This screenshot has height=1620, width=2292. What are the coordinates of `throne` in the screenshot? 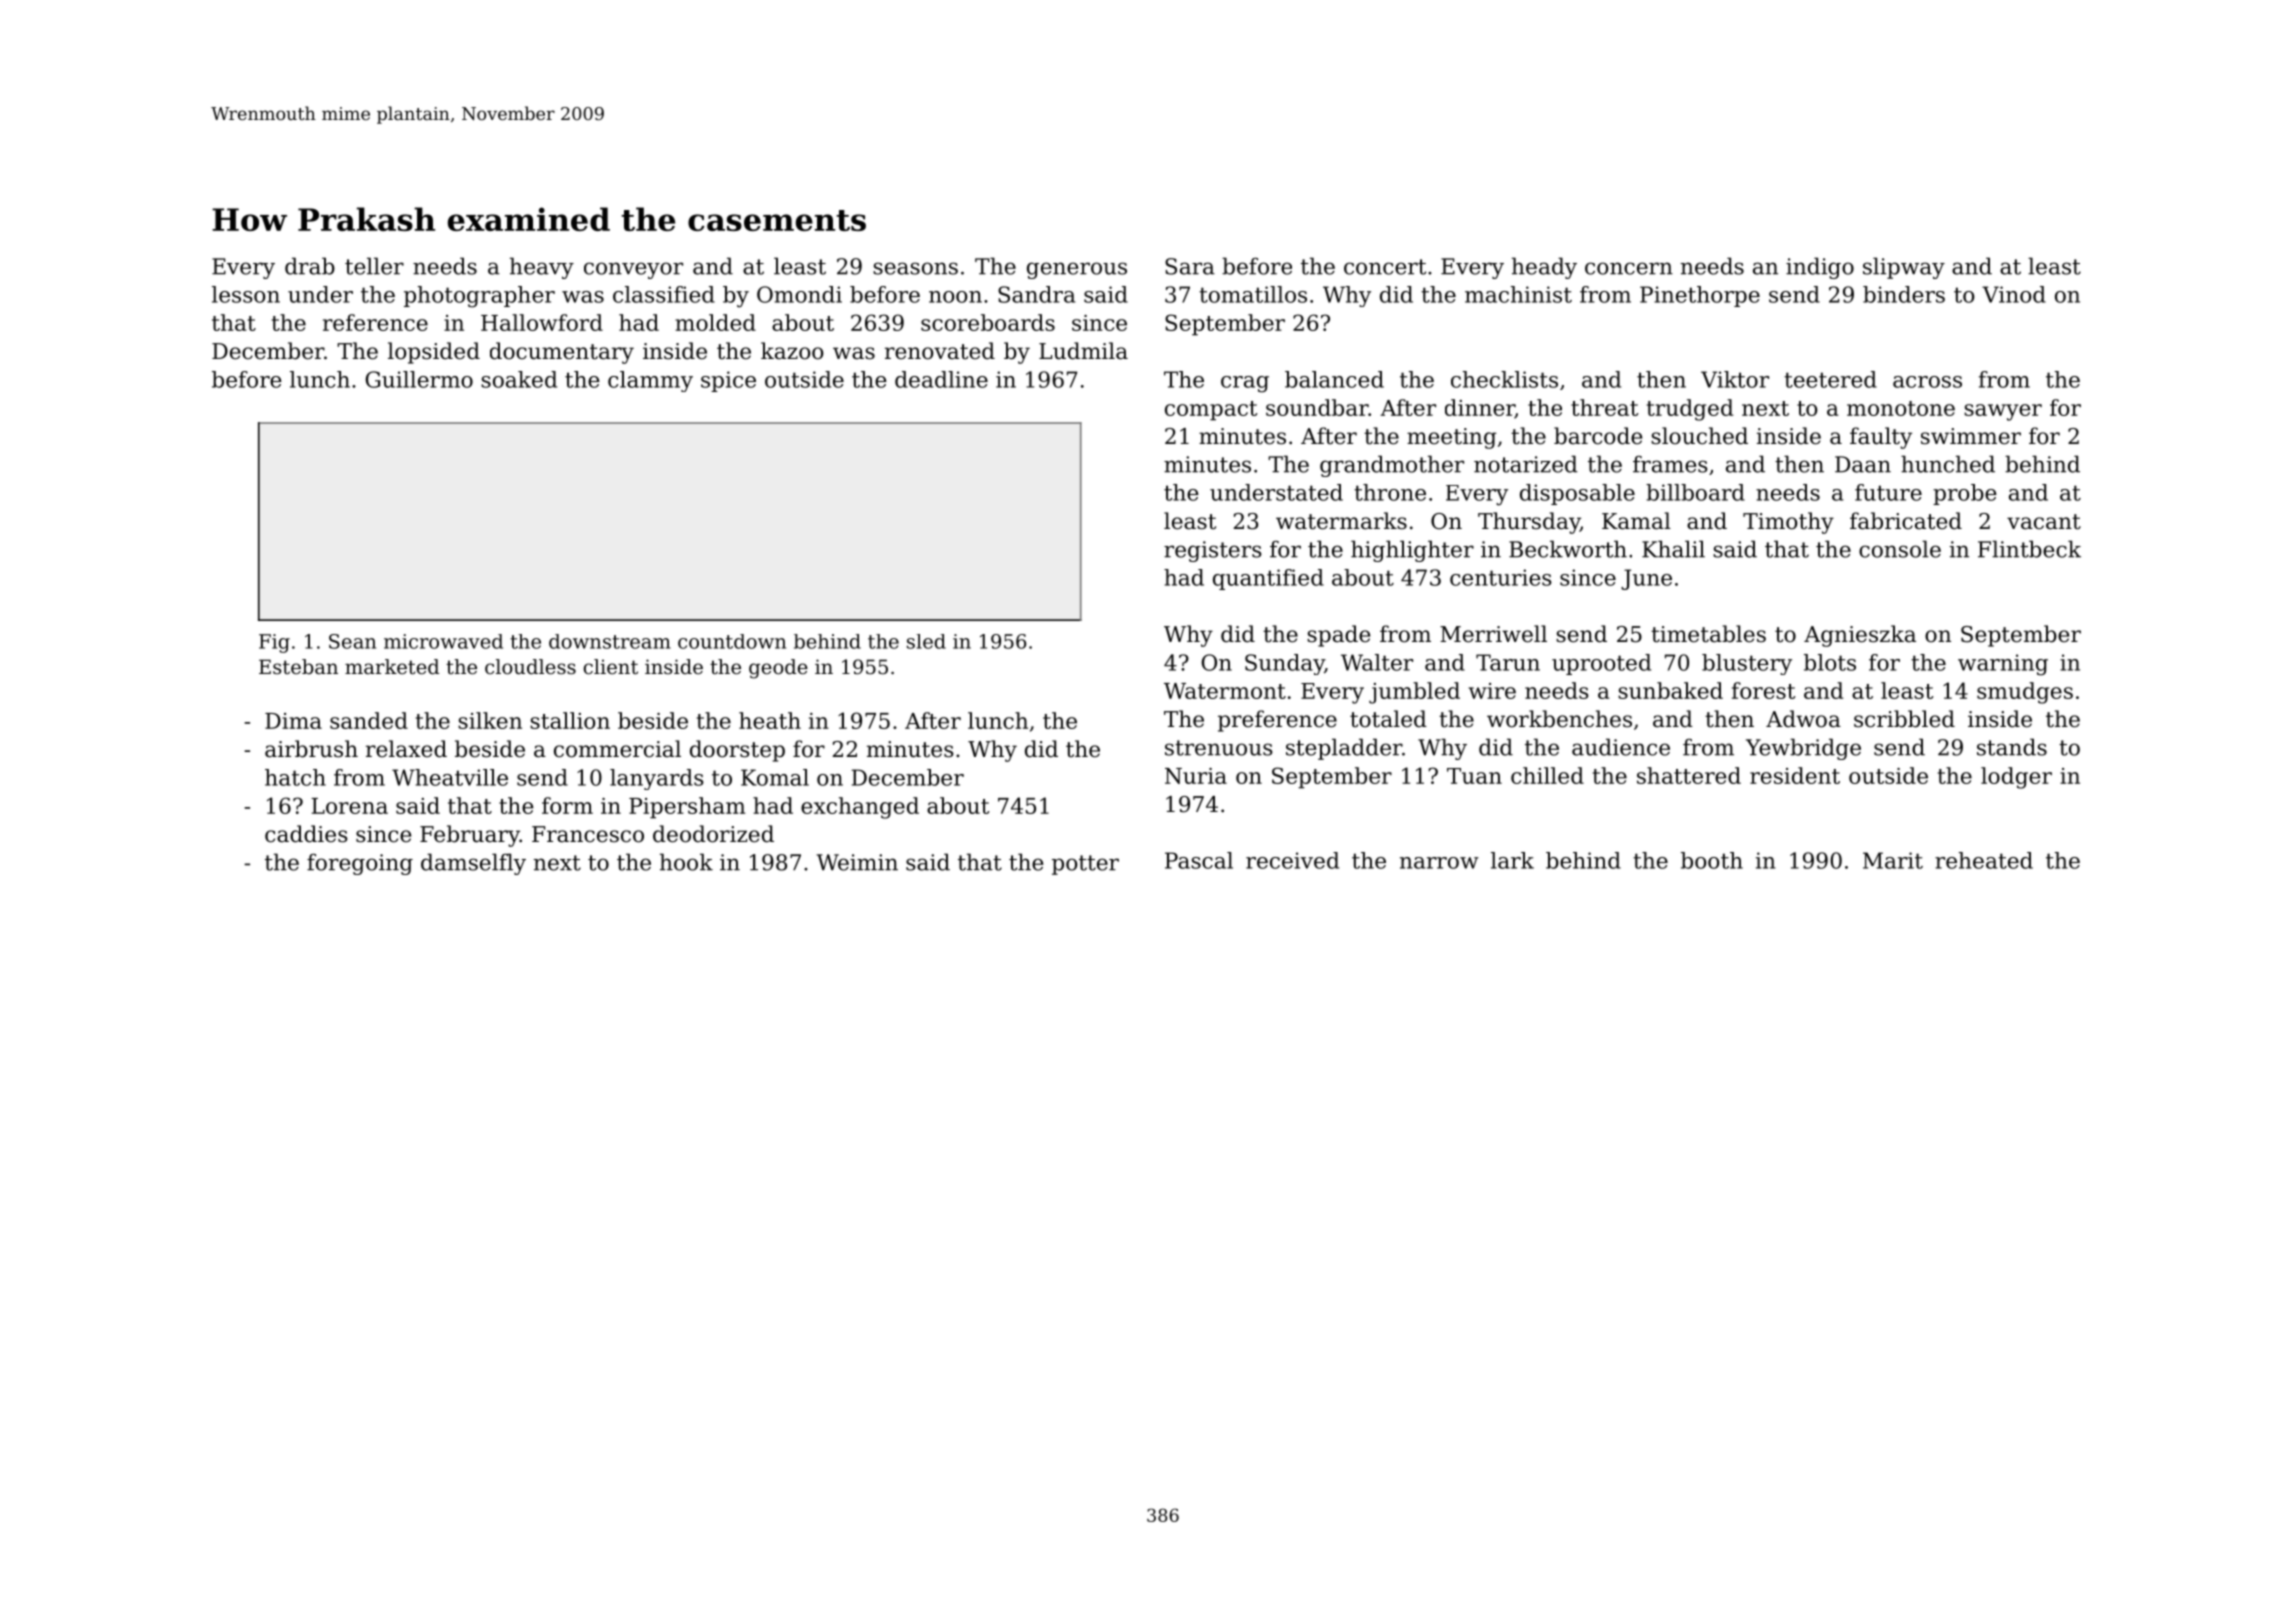 It's located at (1390, 492).
